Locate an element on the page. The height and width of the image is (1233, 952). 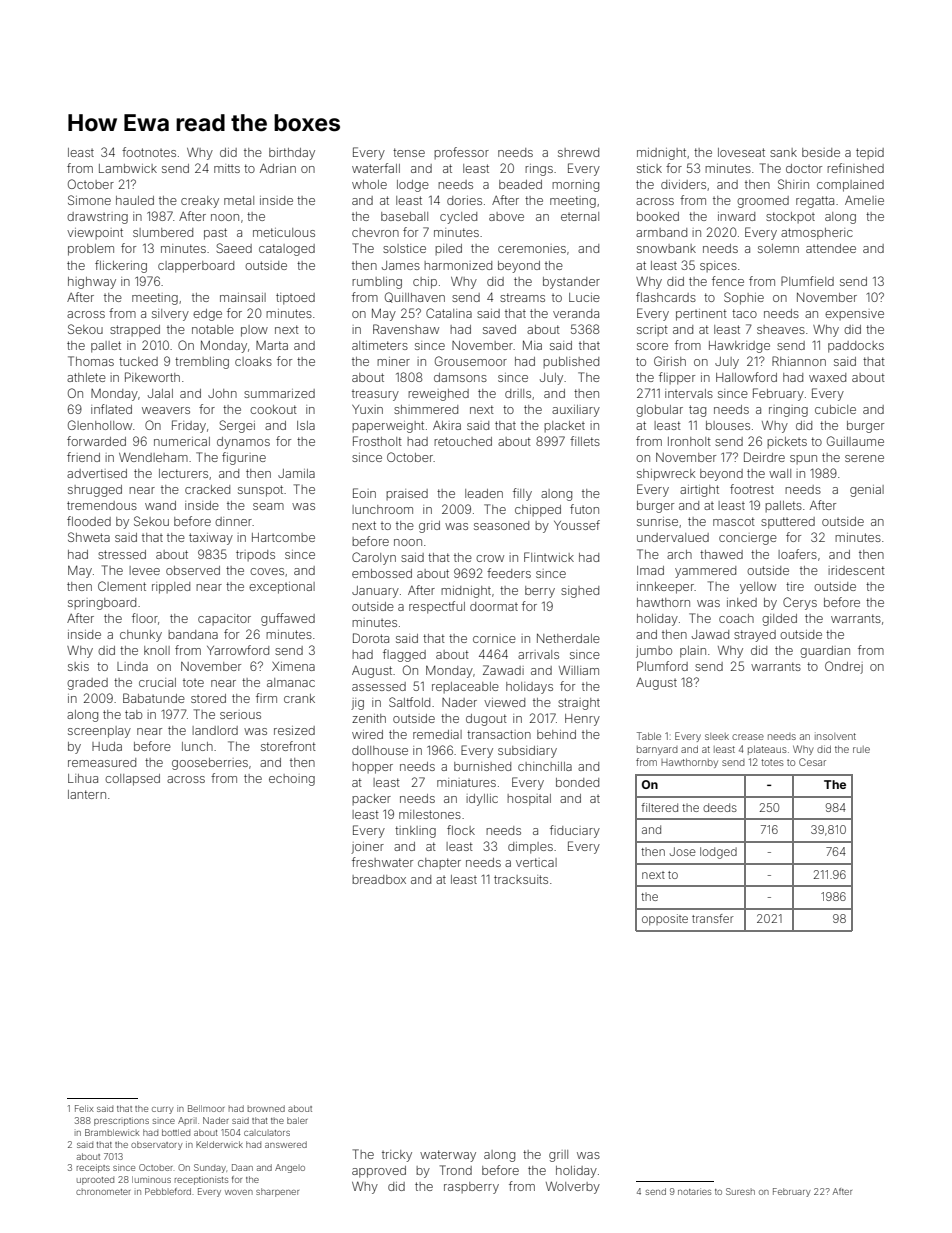
Bellmoor is located at coordinates (206, 1108).
